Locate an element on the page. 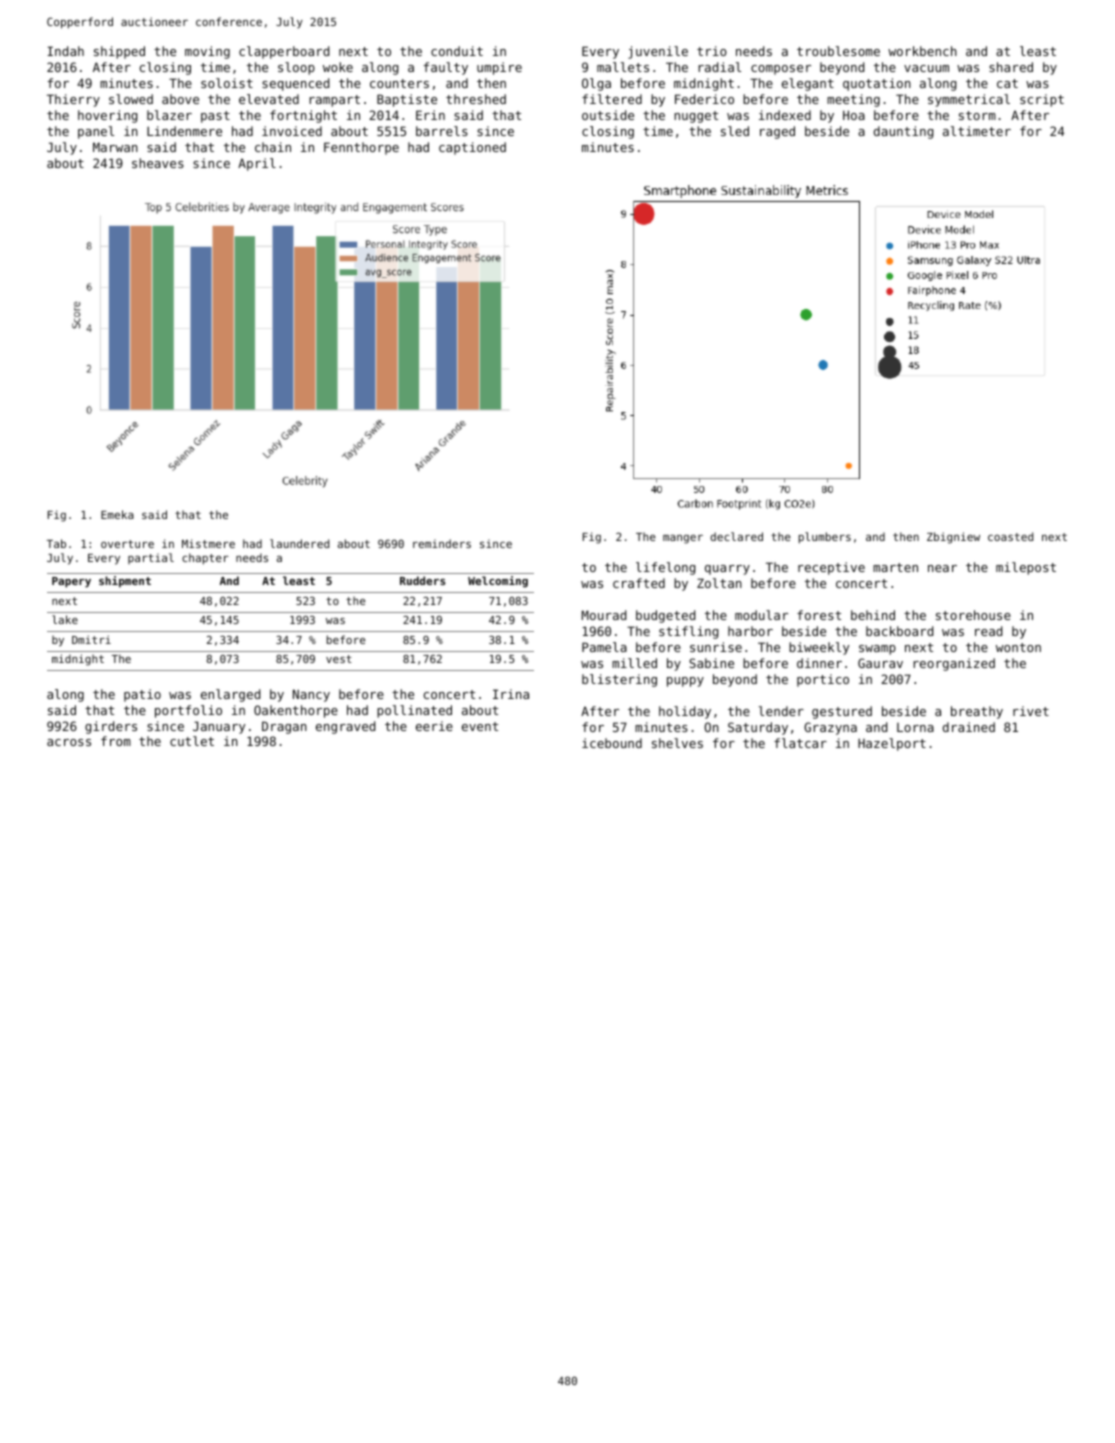 The height and width of the page is (1443, 1115). cutlet is located at coordinates (192, 741).
